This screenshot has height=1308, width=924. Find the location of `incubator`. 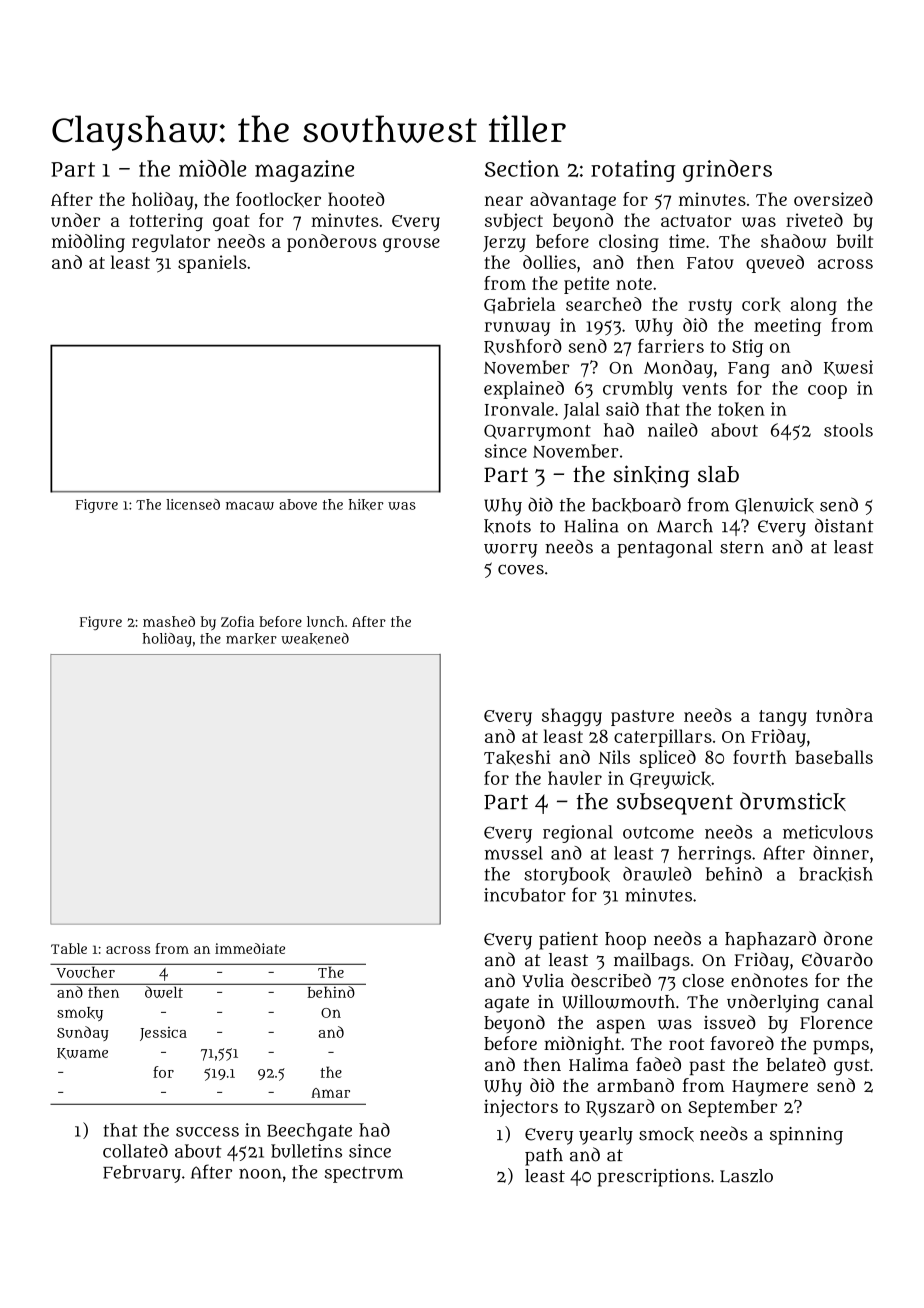

incubator is located at coordinates (525, 895).
